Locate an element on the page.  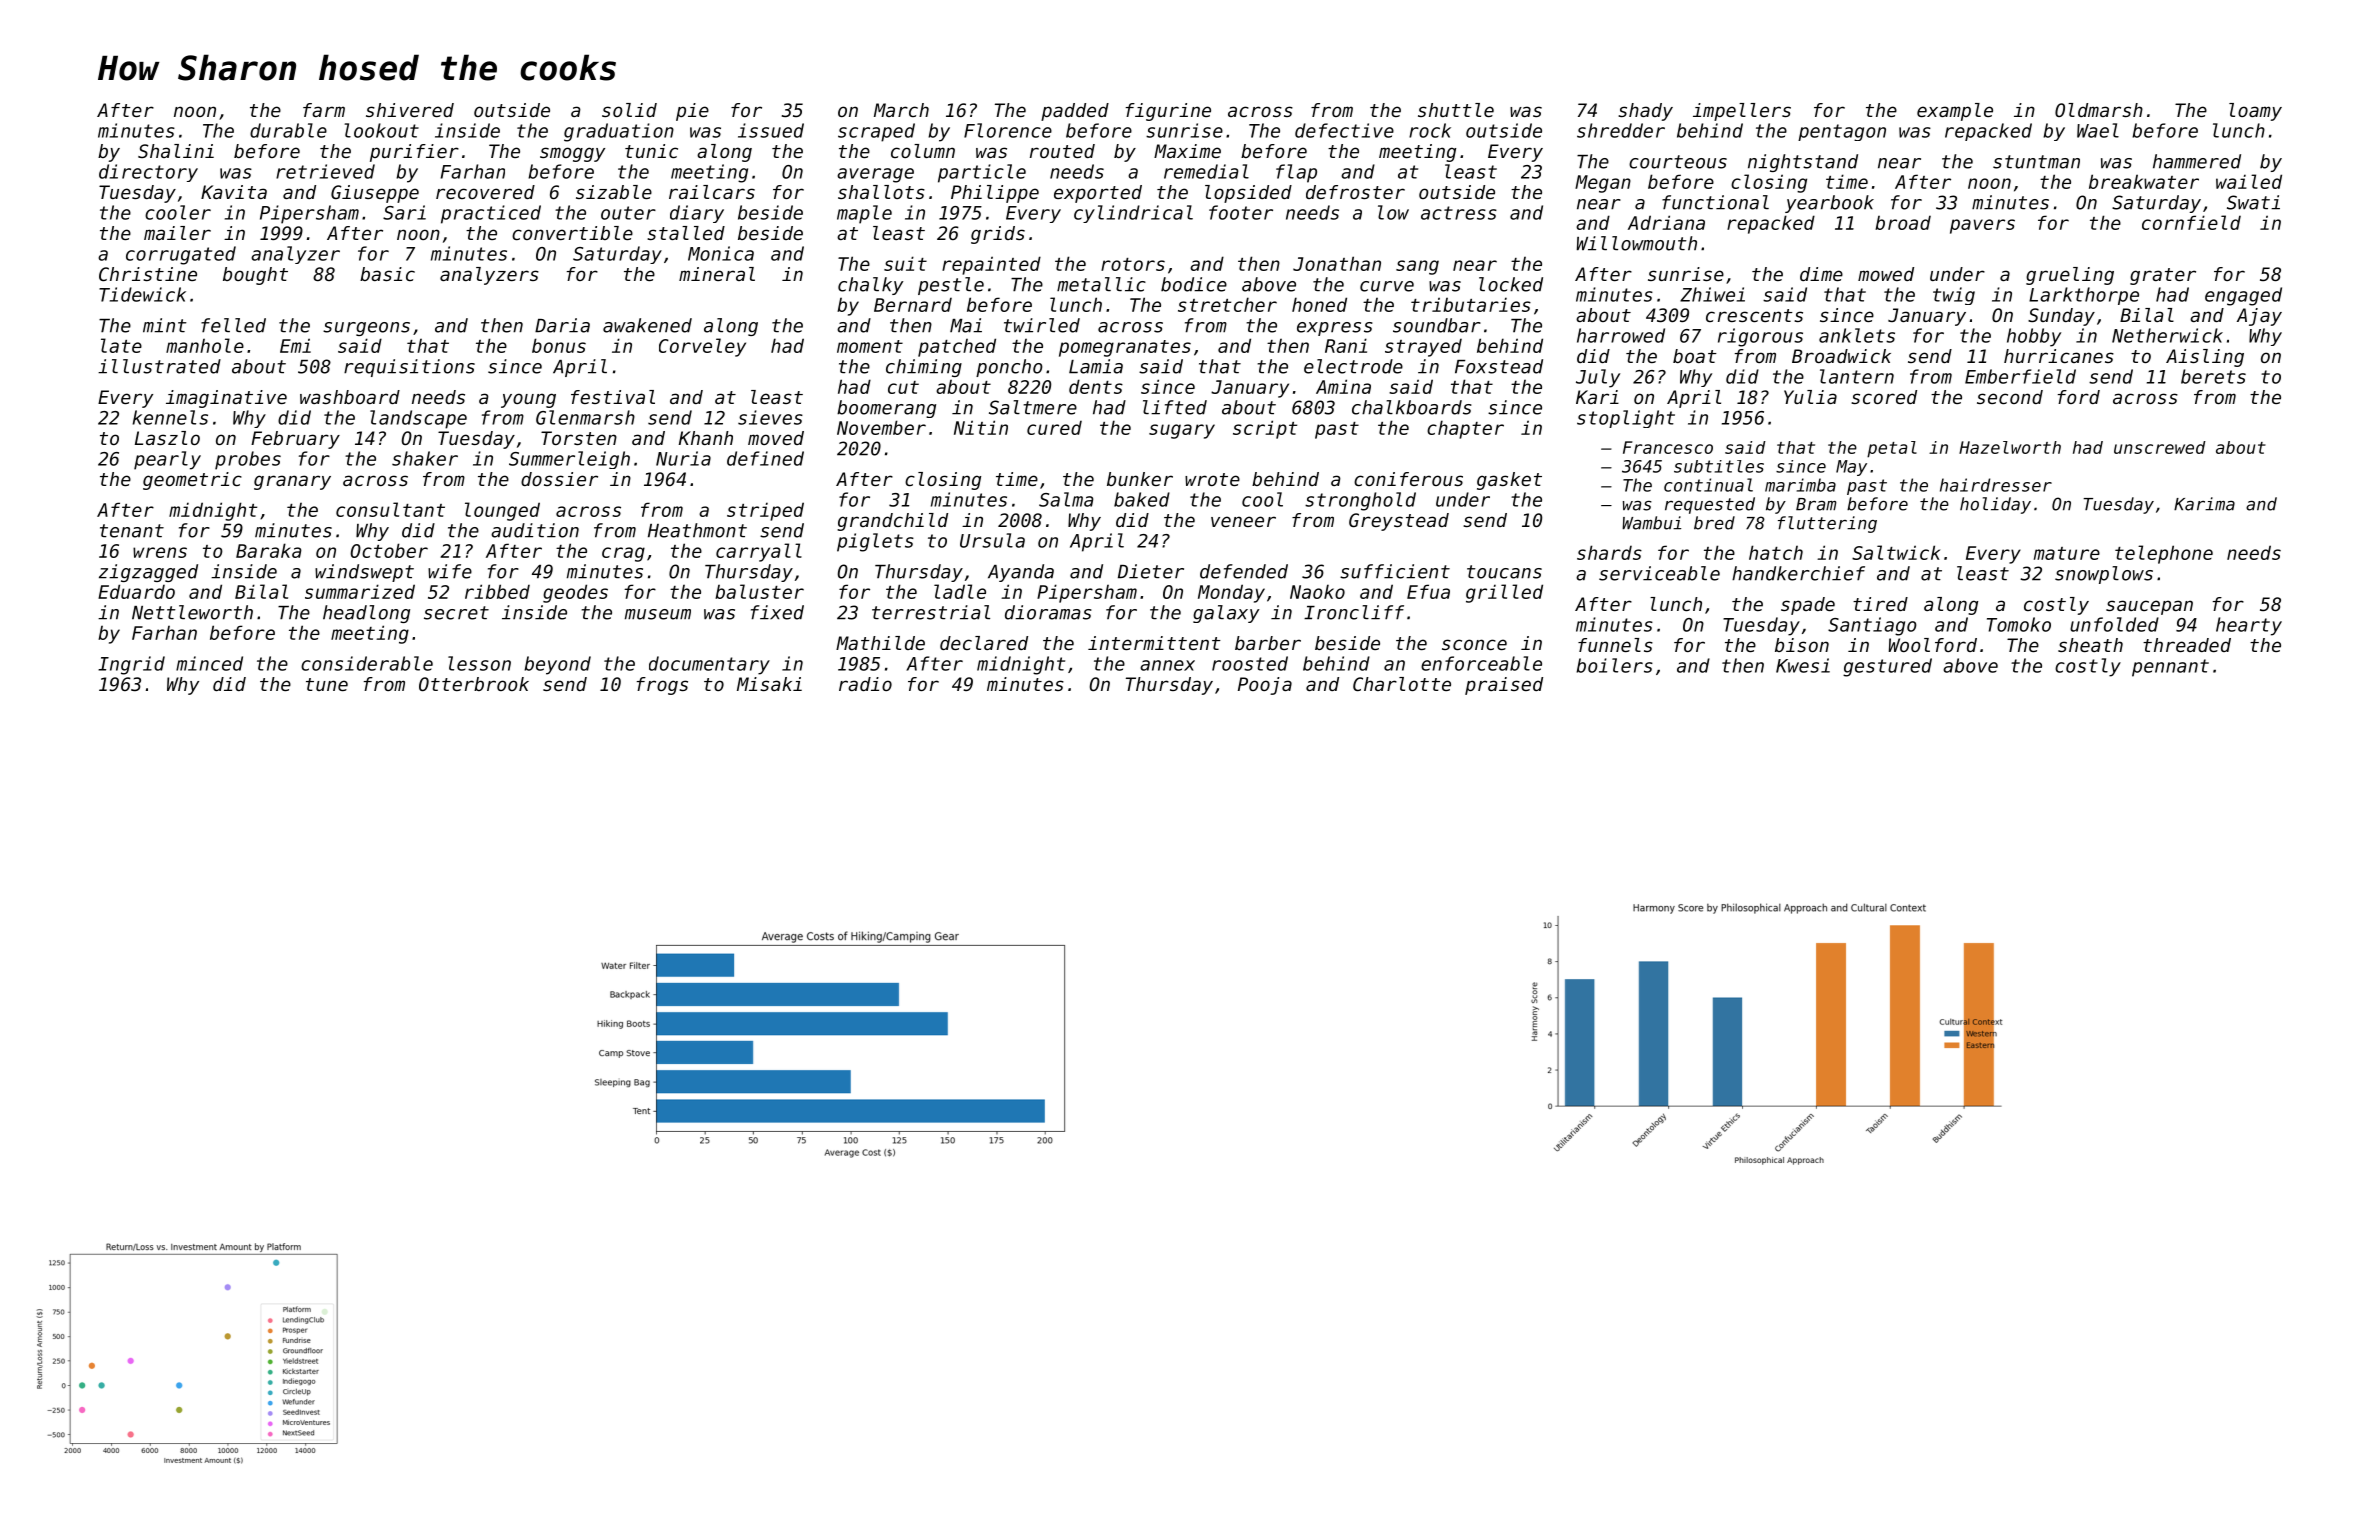
figurine is located at coordinates (1168, 112).
